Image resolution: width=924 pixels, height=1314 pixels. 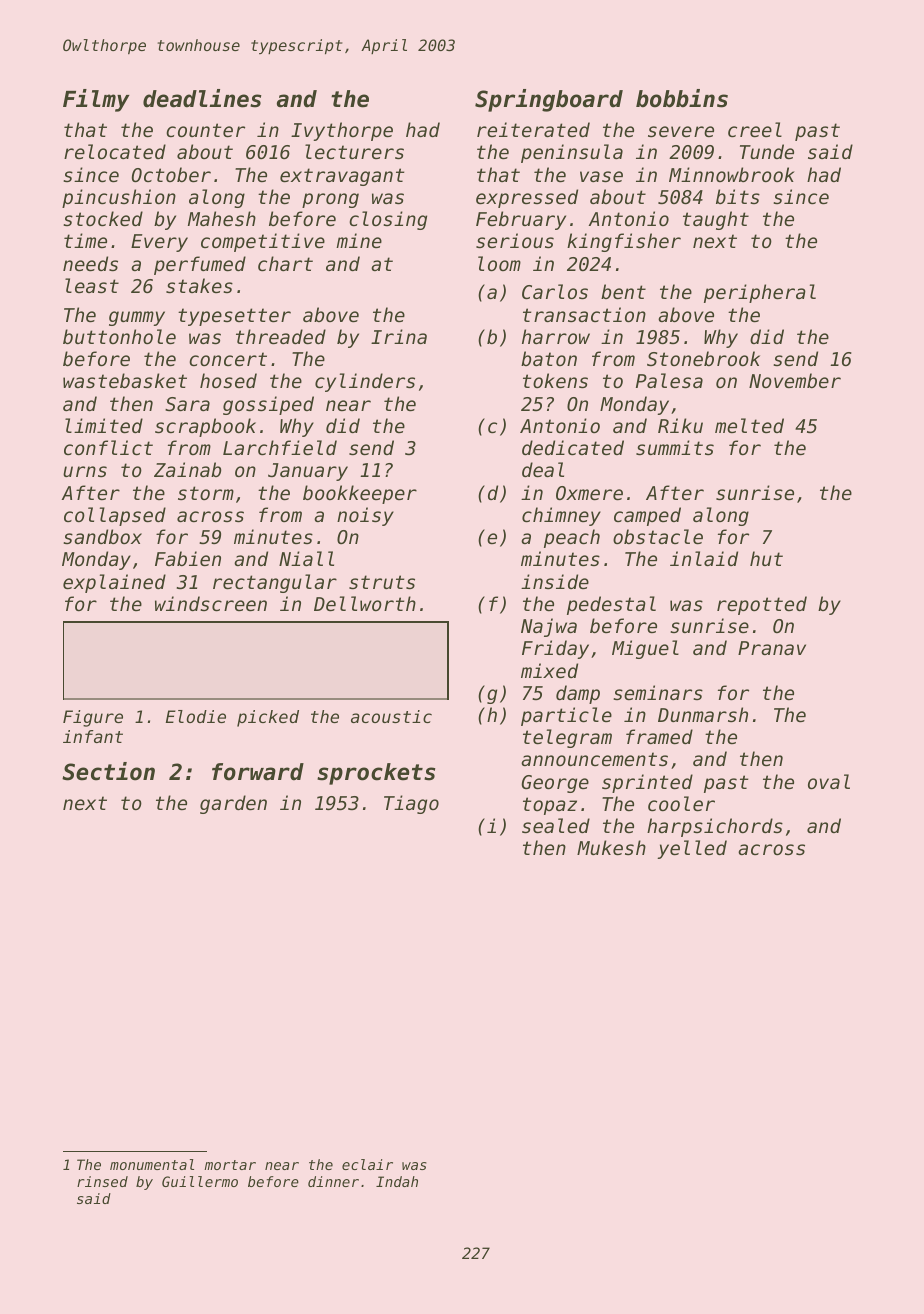 I want to click on damp, so click(x=578, y=694).
